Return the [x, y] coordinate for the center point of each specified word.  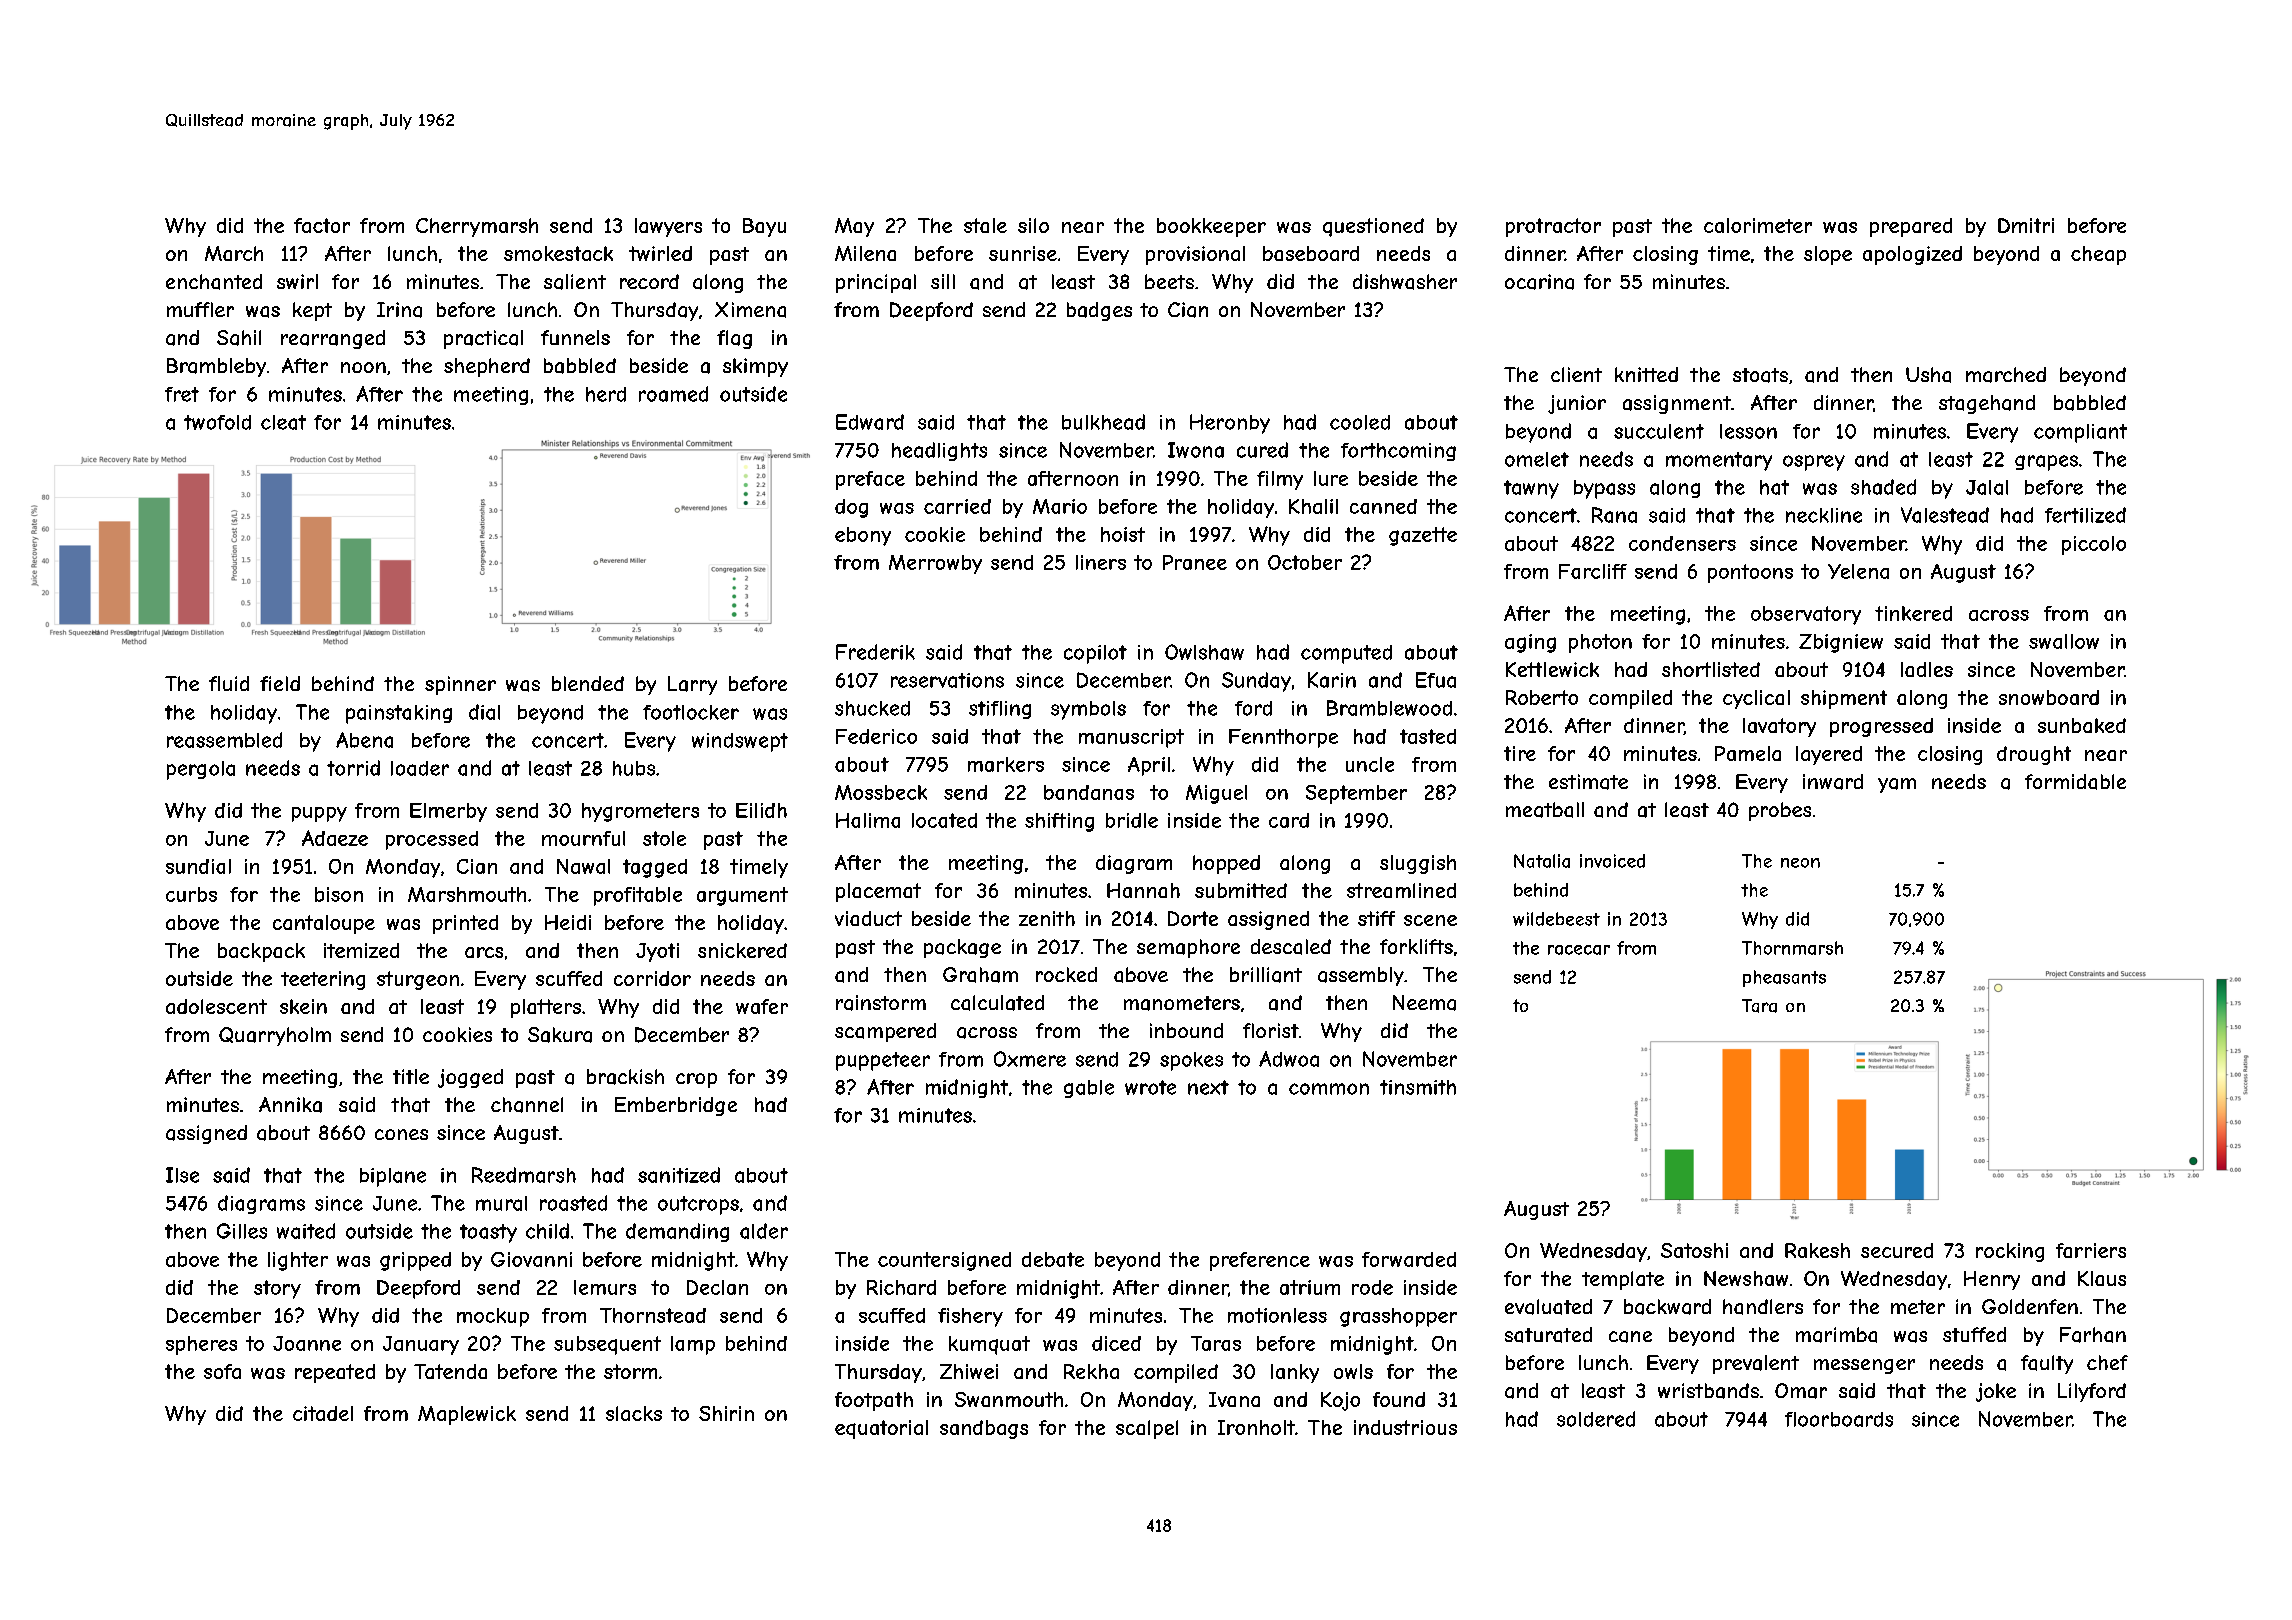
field [280, 683]
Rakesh [1817, 1250]
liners [1101, 562]
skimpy [755, 367]
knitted [1646, 374]
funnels [575, 337]
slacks [634, 1413]
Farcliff [1593, 571]
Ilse [182, 1175]
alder [764, 1231]
